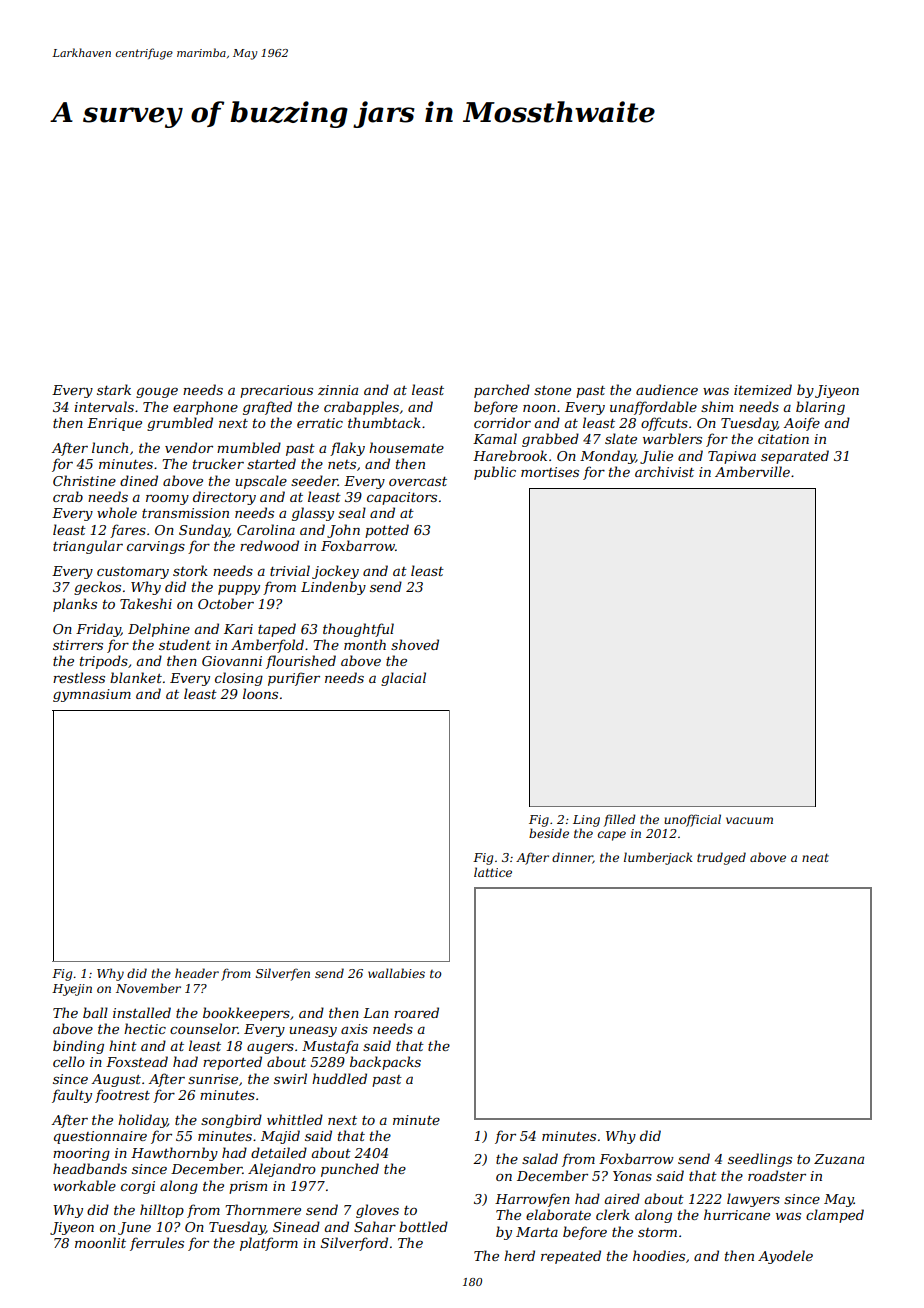  Describe the element at coordinates (239, 679) in the screenshot. I see `closing` at that location.
